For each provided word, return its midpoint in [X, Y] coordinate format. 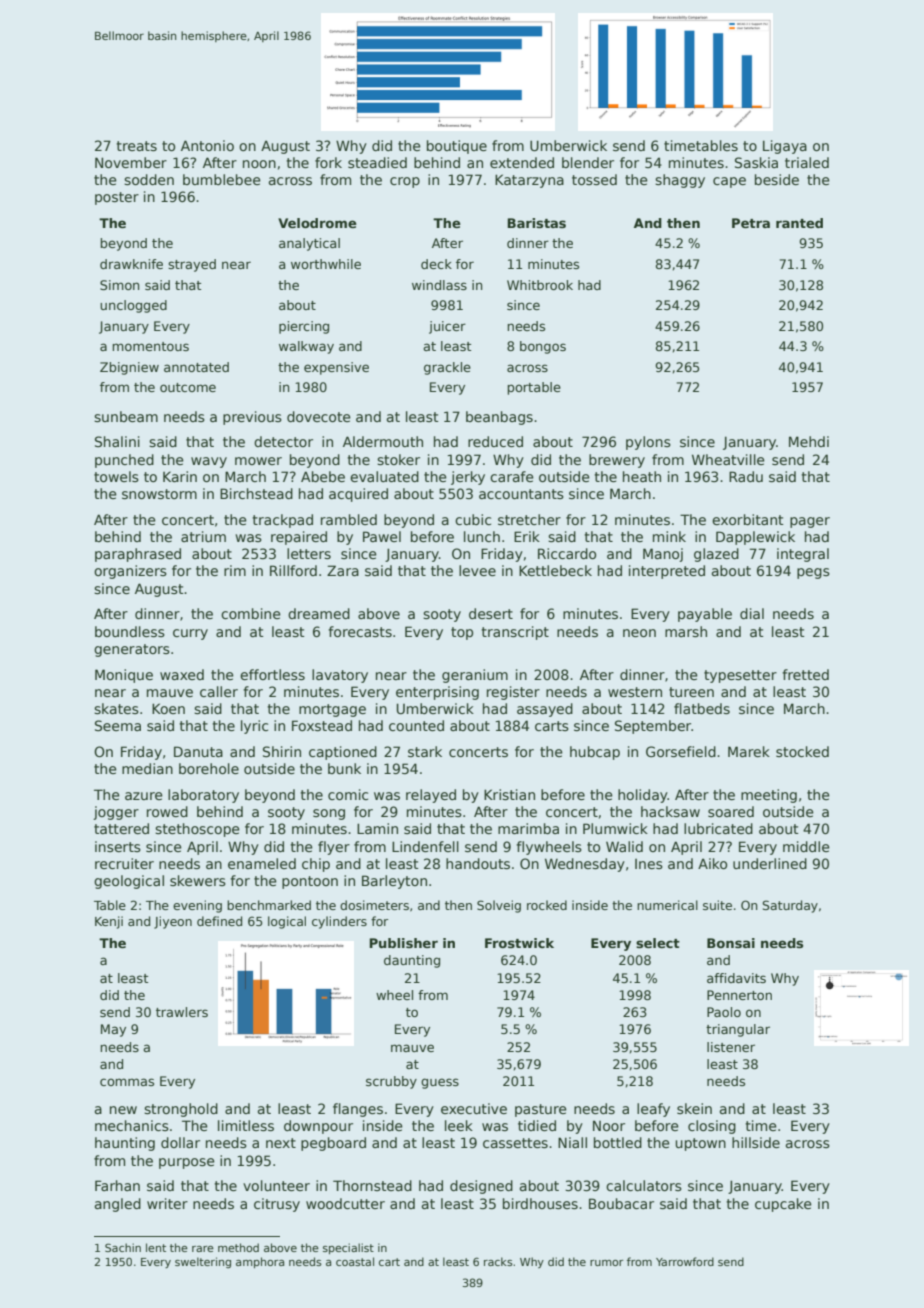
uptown [701, 1144]
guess [440, 1083]
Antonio [207, 145]
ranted [799, 223]
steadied [377, 162]
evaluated [384, 476]
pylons [648, 443]
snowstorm [159, 494]
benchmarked [269, 905]
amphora [260, 1262]
